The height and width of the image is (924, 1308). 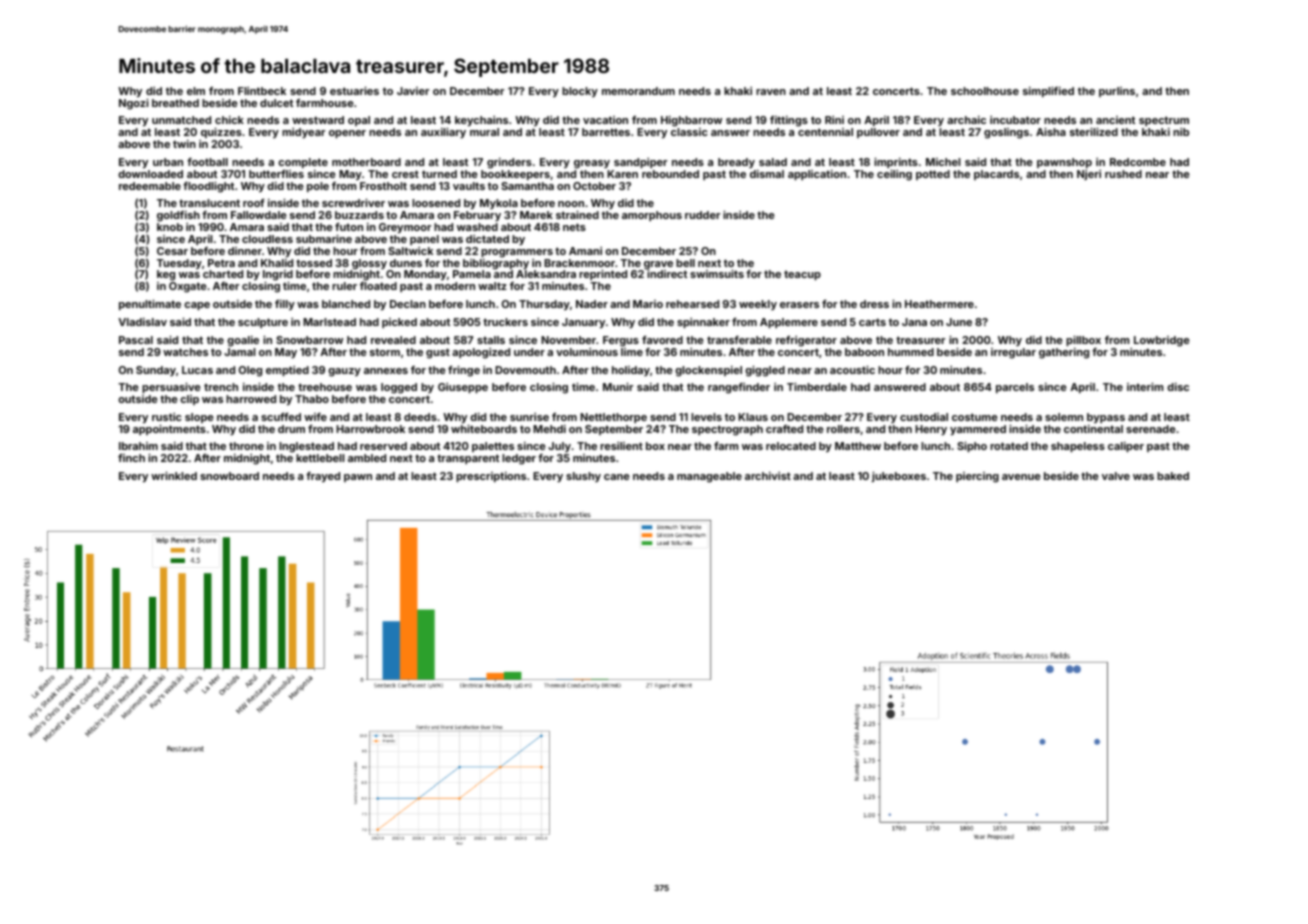 What do you see at coordinates (1181, 132) in the image?
I see `nib` at bounding box center [1181, 132].
